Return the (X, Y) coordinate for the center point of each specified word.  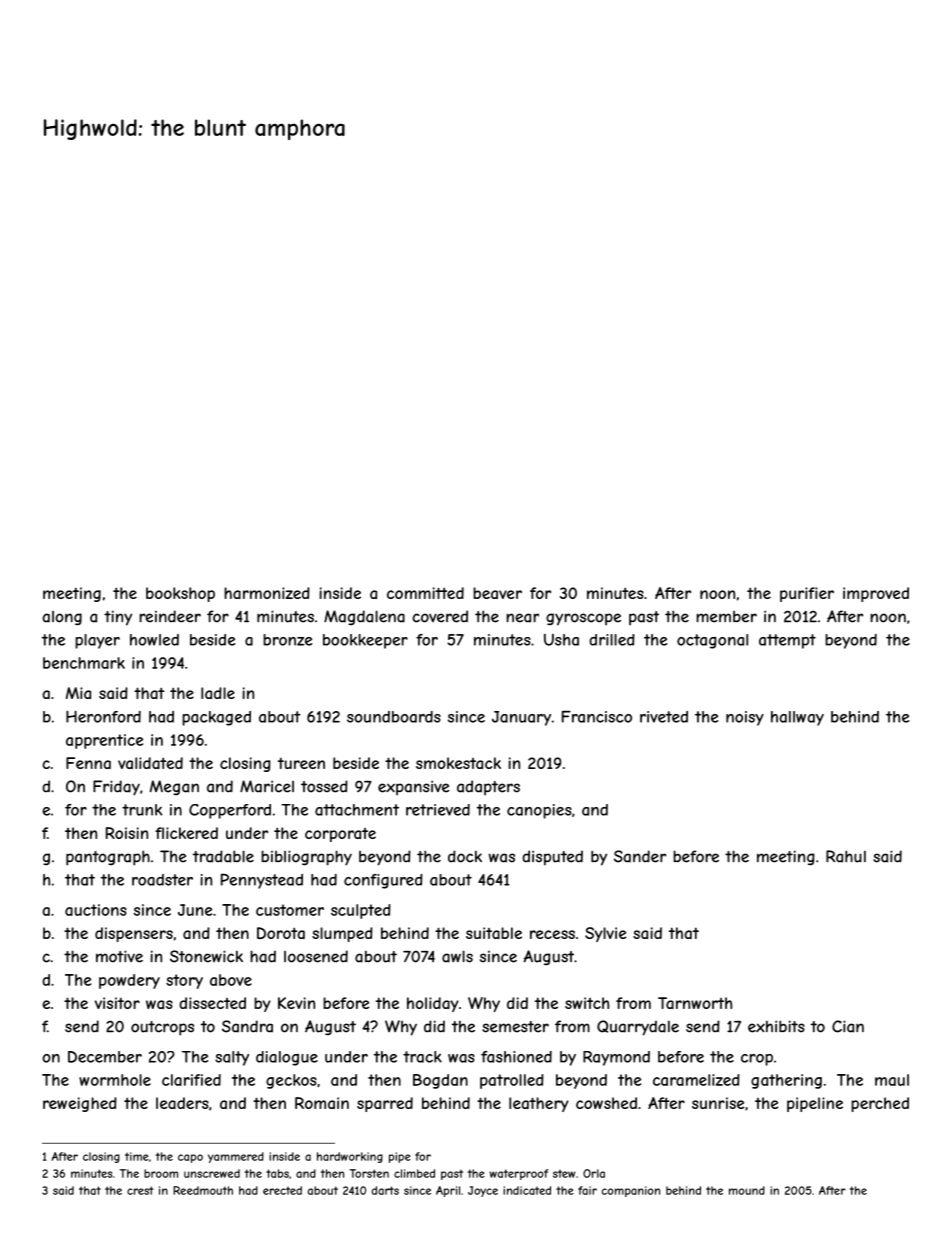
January (521, 718)
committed (425, 593)
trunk (142, 810)
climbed (414, 1173)
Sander (640, 856)
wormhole (115, 1080)
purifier (807, 594)
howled (154, 640)
